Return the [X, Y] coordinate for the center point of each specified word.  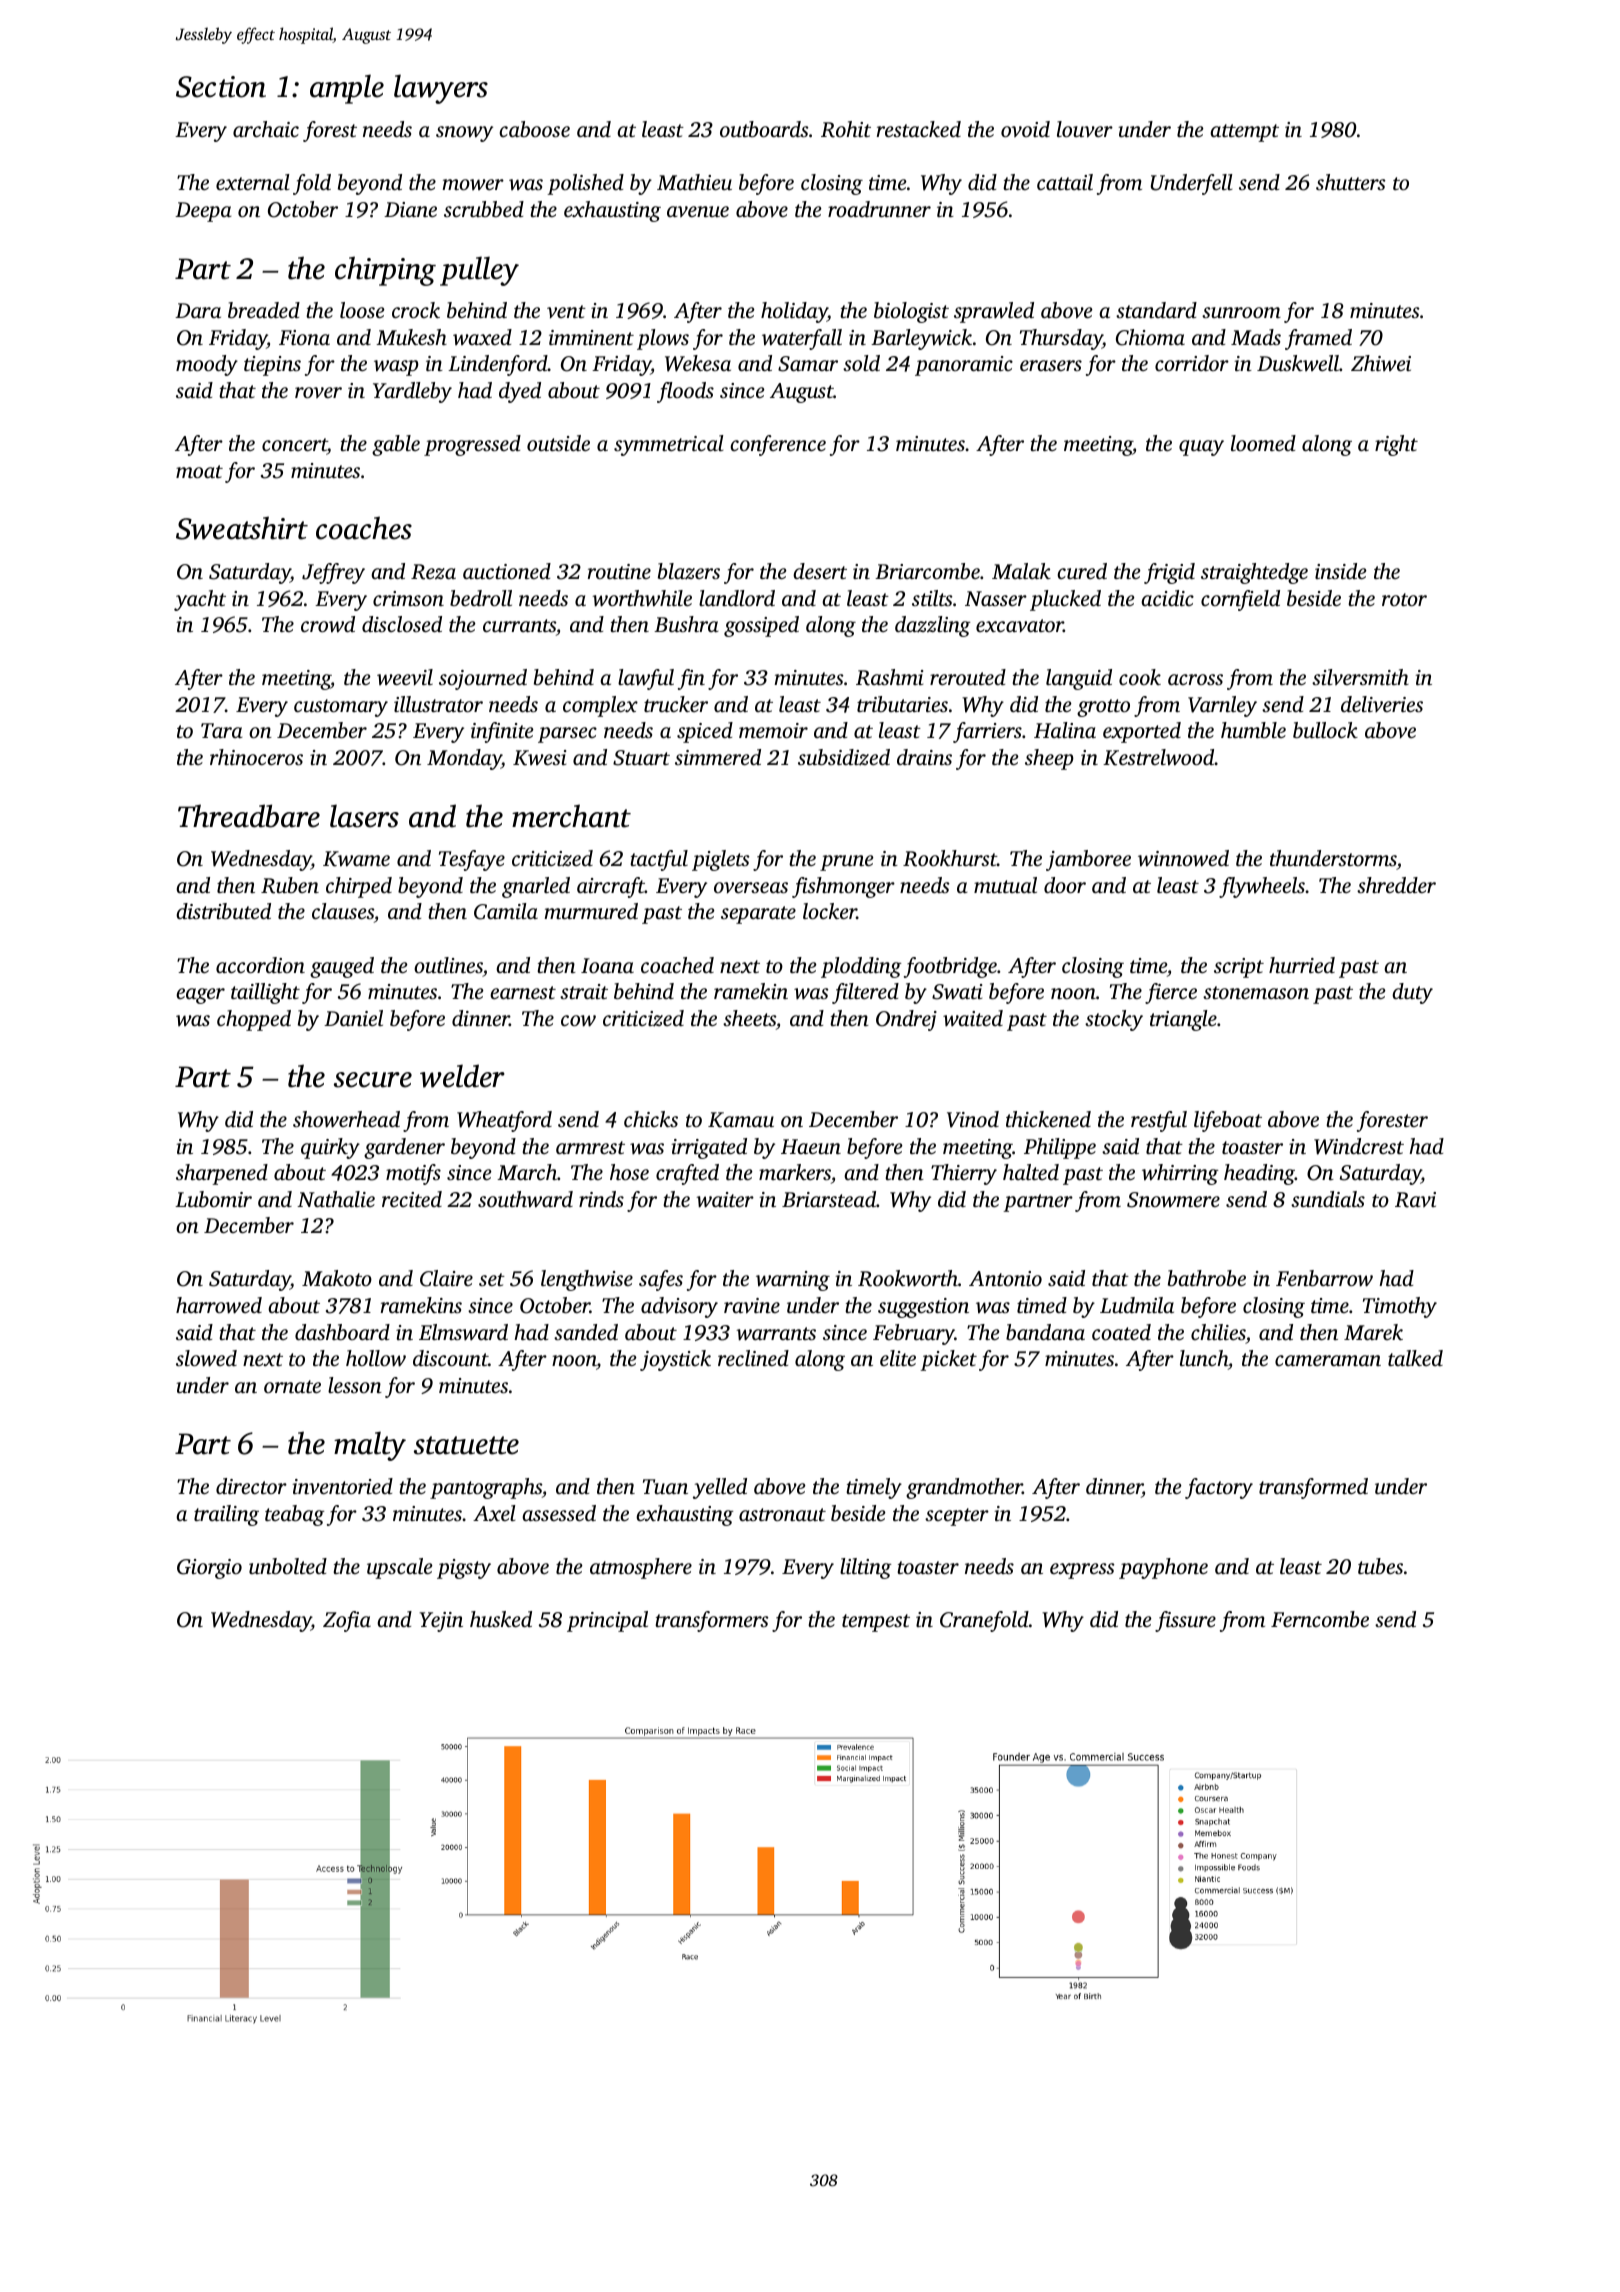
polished [585, 184]
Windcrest [1359, 1146]
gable [396, 445]
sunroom [1241, 312]
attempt [1244, 133]
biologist [911, 312]
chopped [254, 1020]
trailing [226, 1515]
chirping [385, 271]
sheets [749, 1018]
